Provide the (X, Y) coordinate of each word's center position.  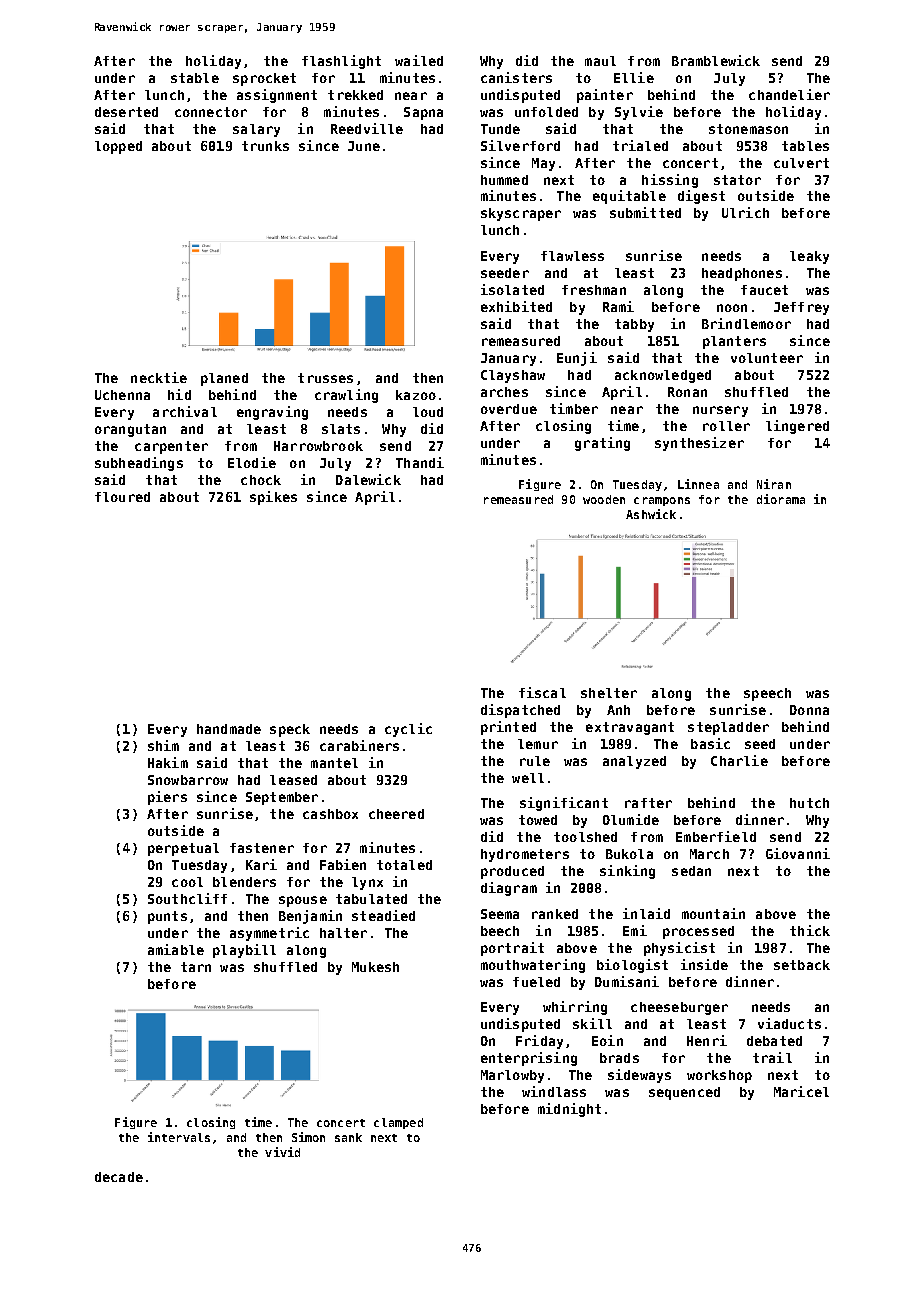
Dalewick (368, 479)
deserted (126, 112)
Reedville (367, 128)
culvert (801, 163)
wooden (604, 499)
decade (119, 1177)
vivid (282, 1152)
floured (122, 497)
